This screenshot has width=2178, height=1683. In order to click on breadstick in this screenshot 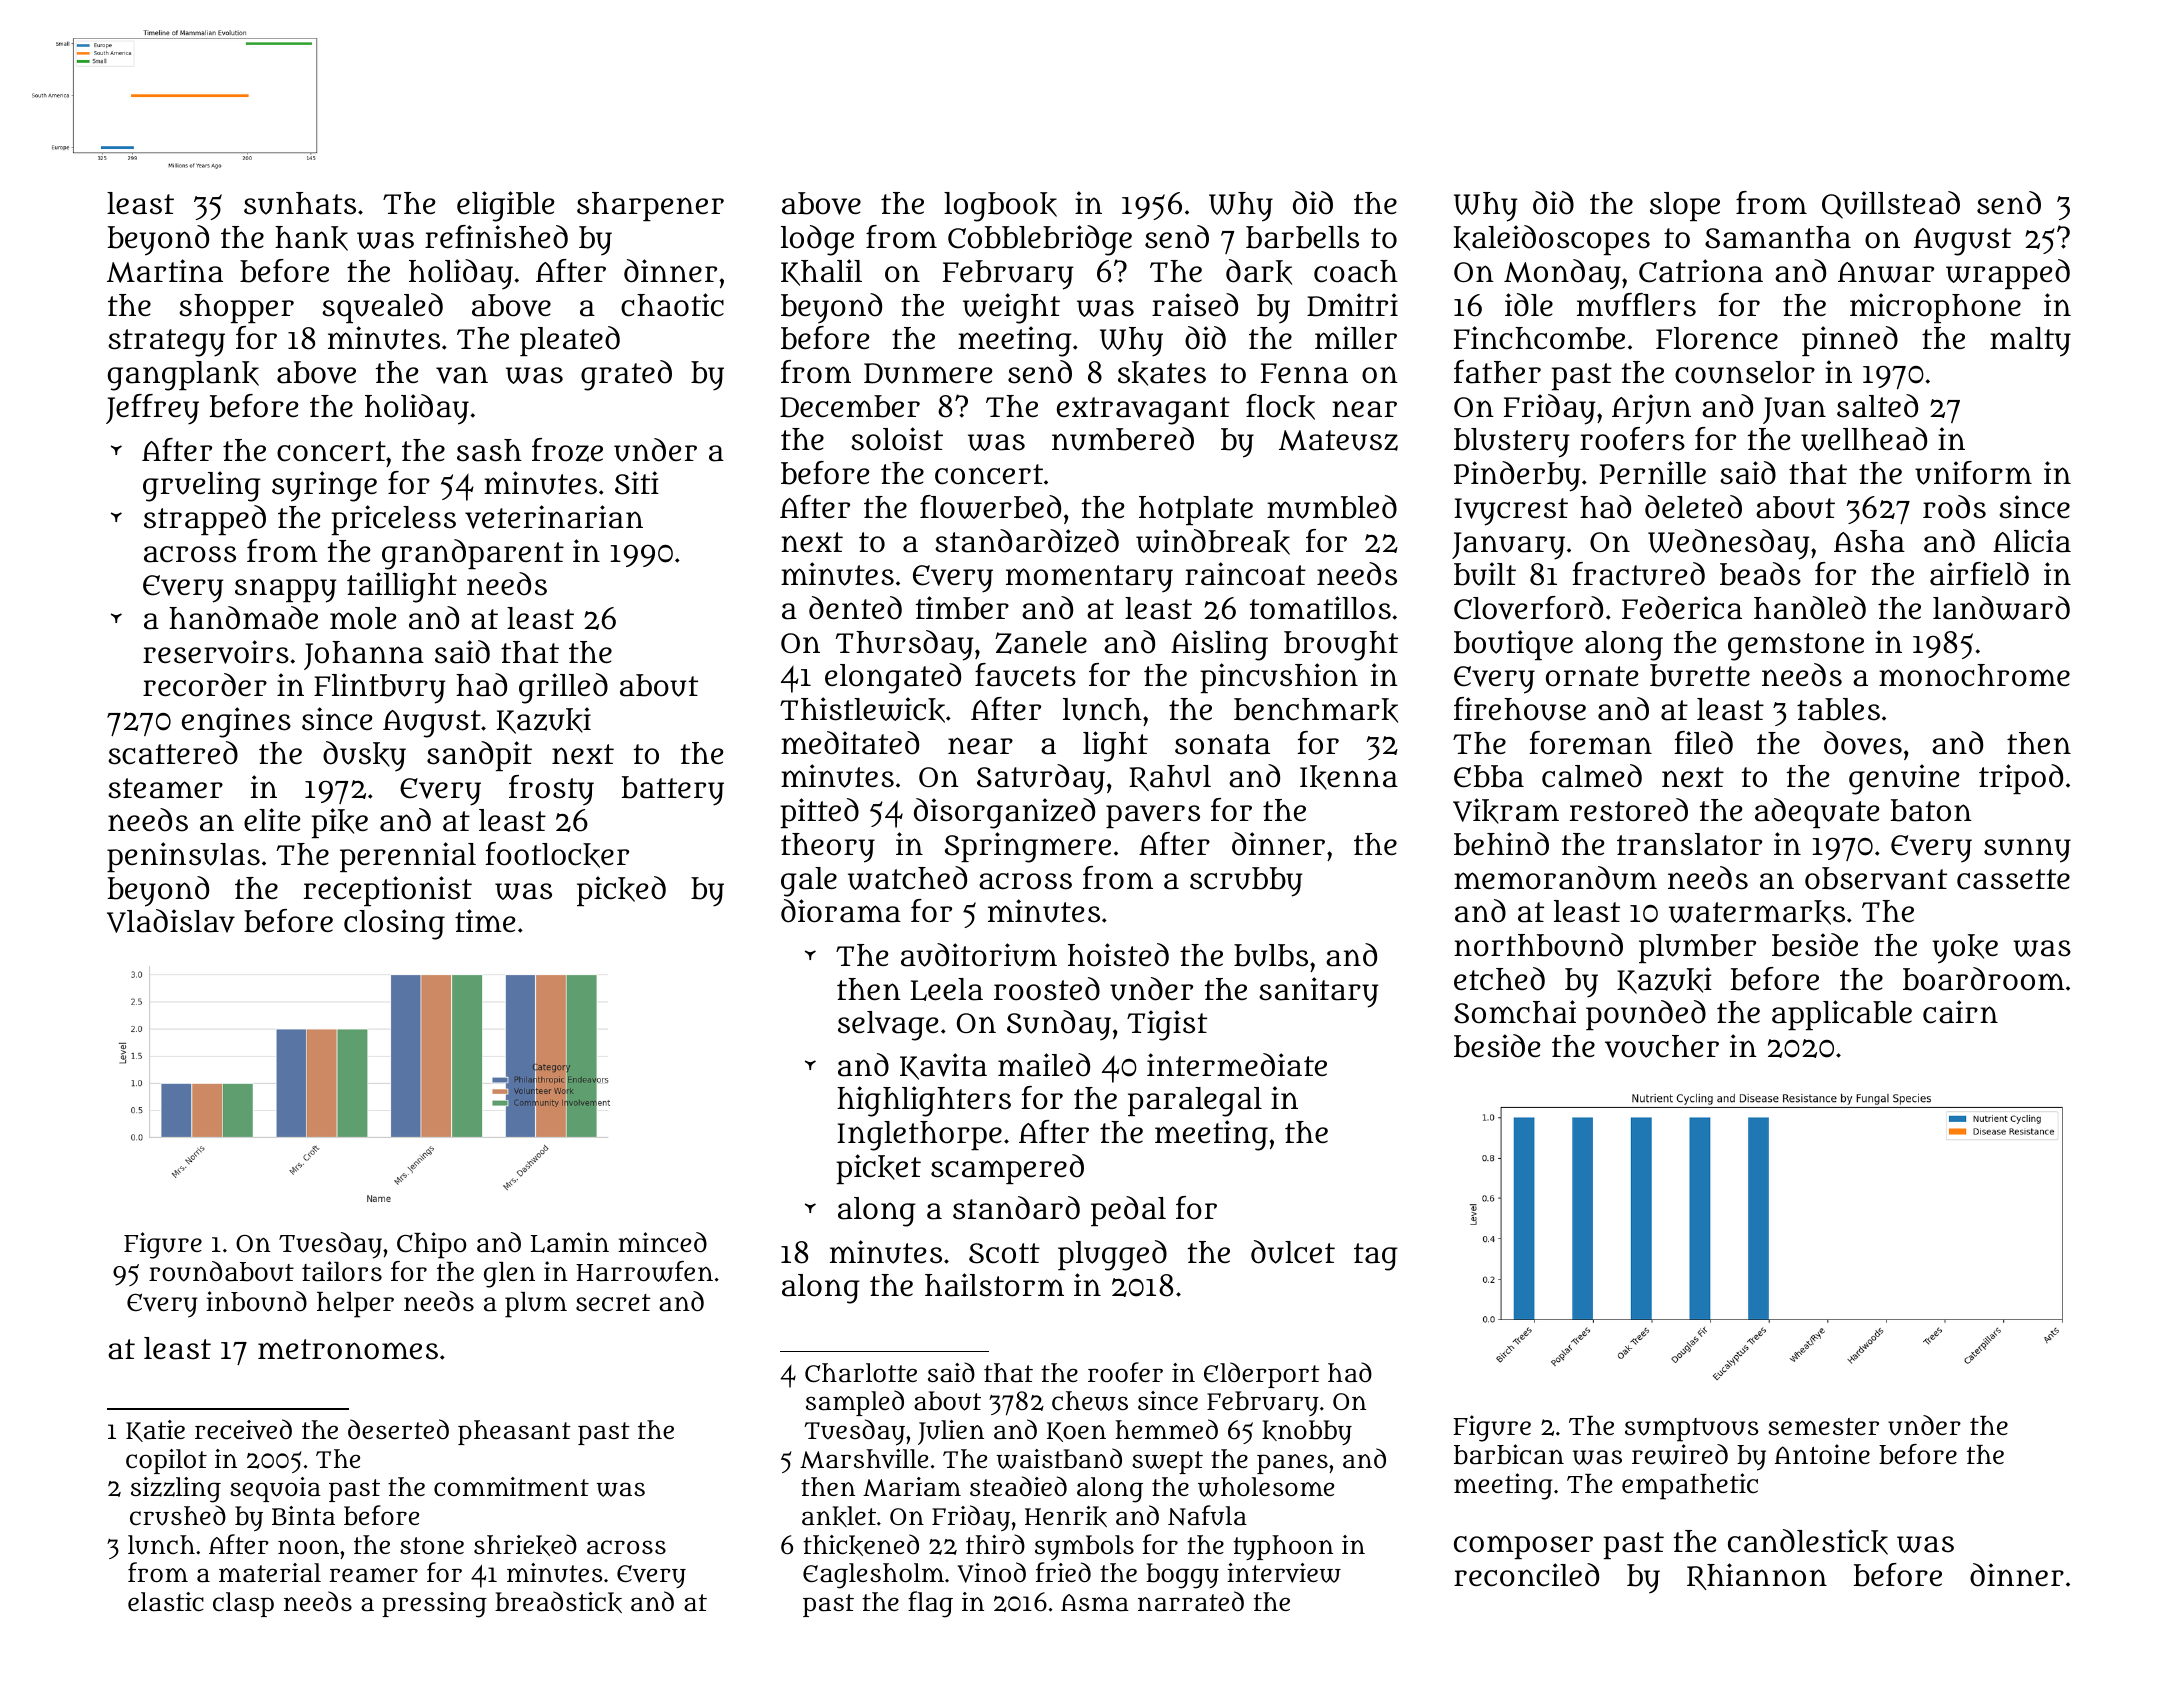, I will do `click(558, 1602)`.
